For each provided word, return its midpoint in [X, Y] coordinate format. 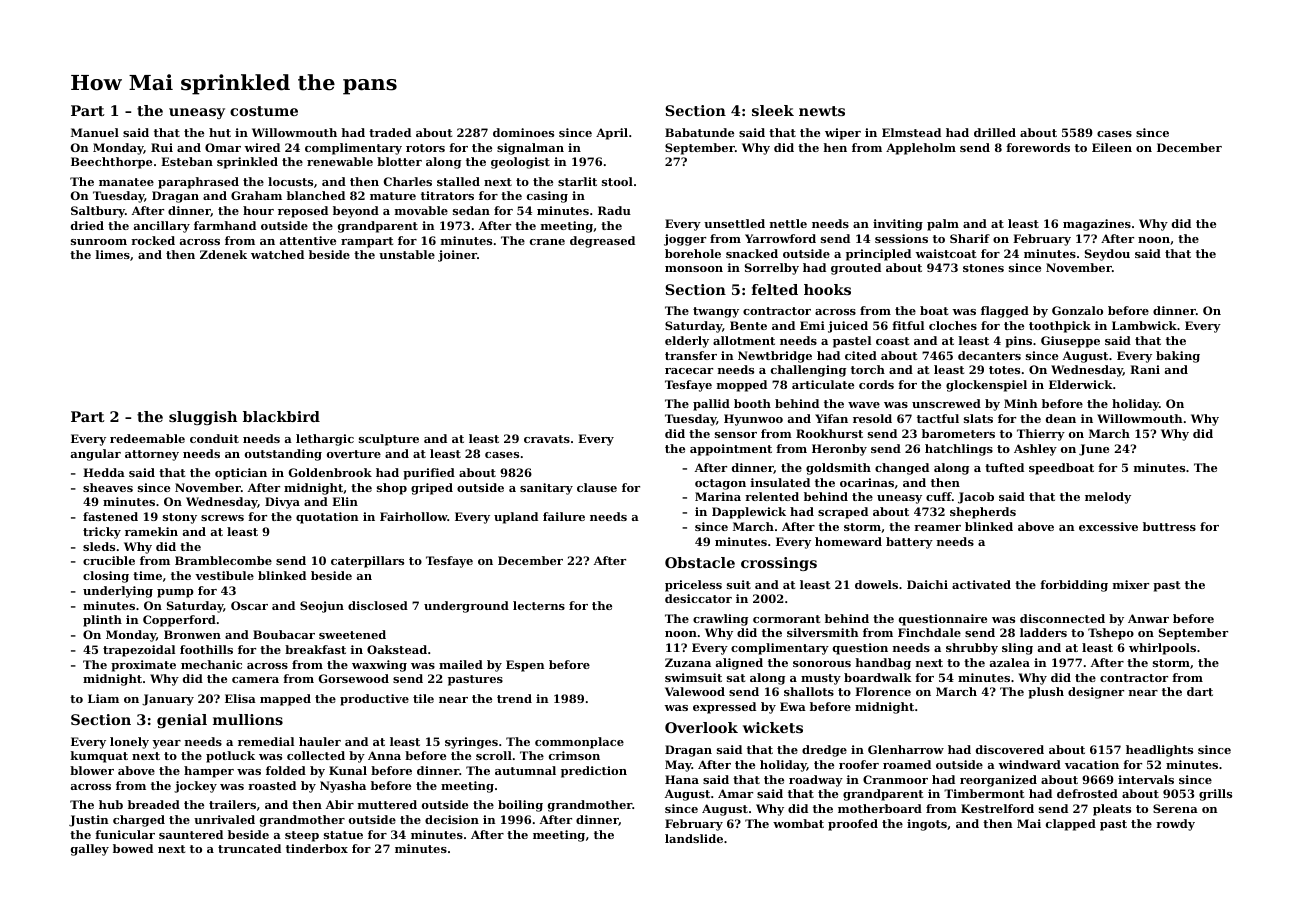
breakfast [315, 649]
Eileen [1112, 147]
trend [514, 698]
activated [981, 584]
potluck [230, 757]
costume [264, 111]
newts [822, 111]
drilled [995, 132]
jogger [685, 240]
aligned [739, 664]
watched [277, 254]
